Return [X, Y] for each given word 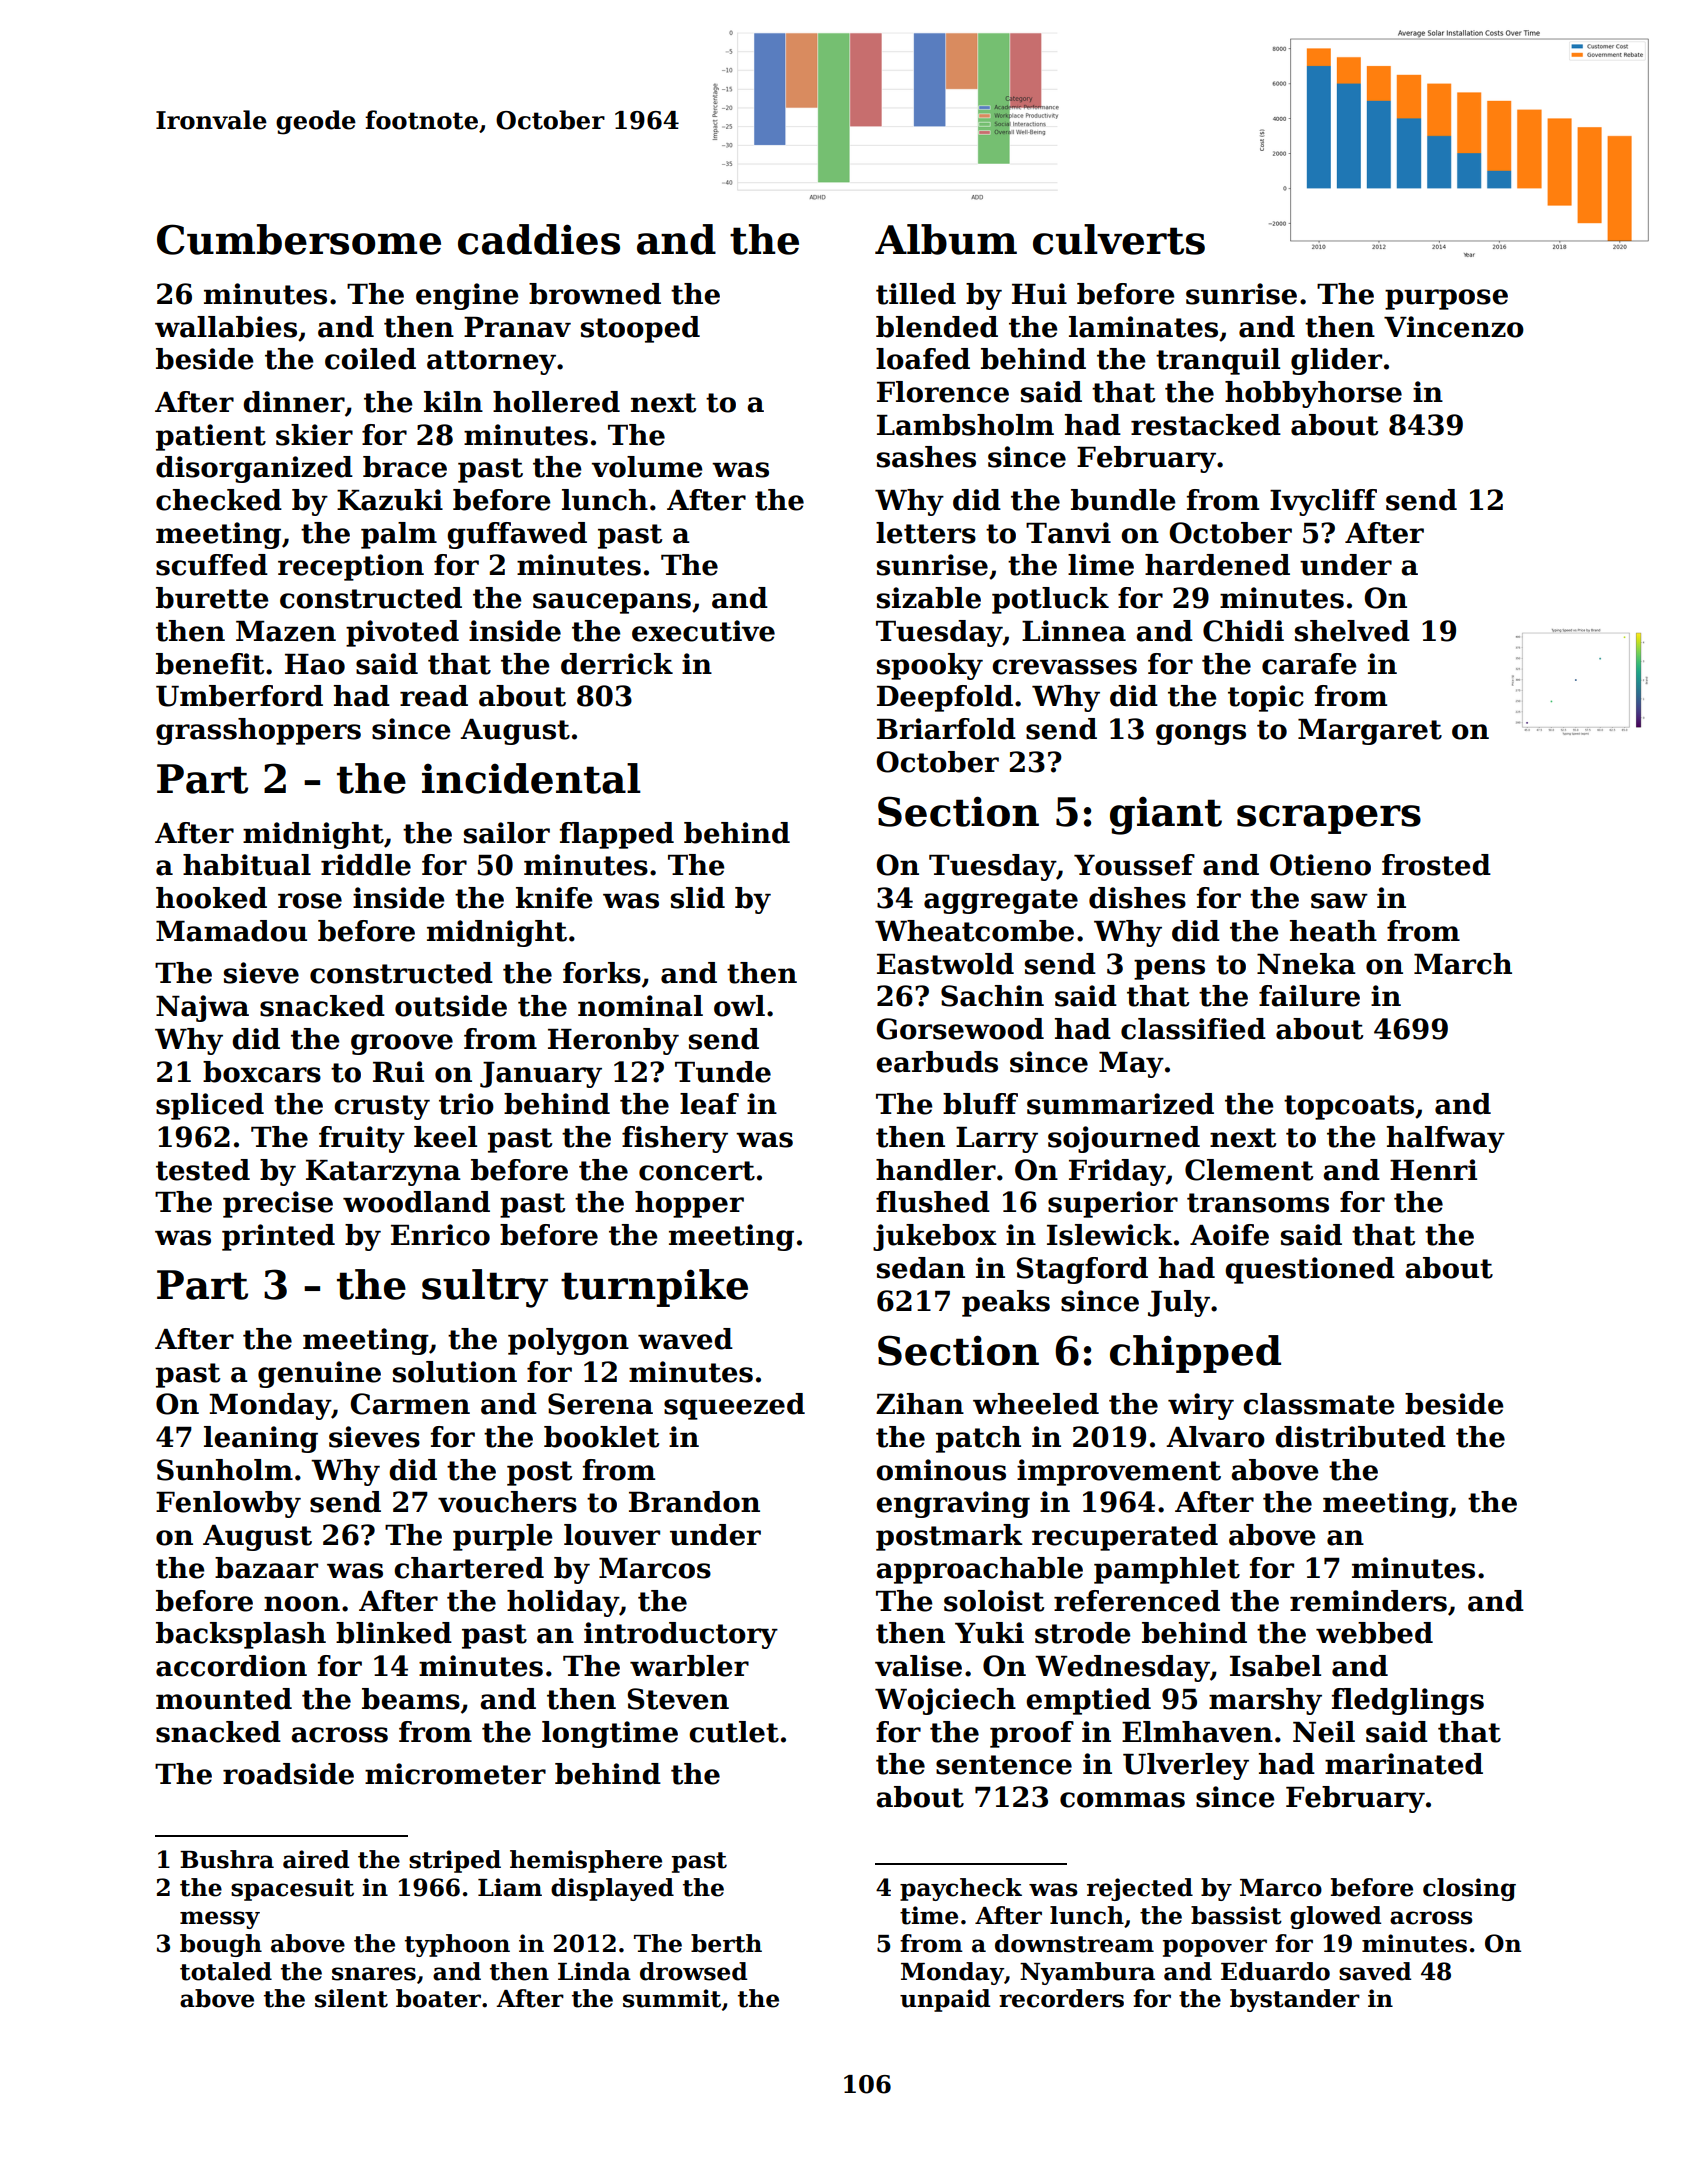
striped [455, 1861]
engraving [953, 1504]
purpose [1446, 299]
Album [946, 239]
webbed [1374, 1633]
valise [918, 1666]
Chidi [1243, 631]
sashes [926, 457]
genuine [319, 1374]
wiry [1201, 1406]
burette [212, 598]
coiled [370, 359]
